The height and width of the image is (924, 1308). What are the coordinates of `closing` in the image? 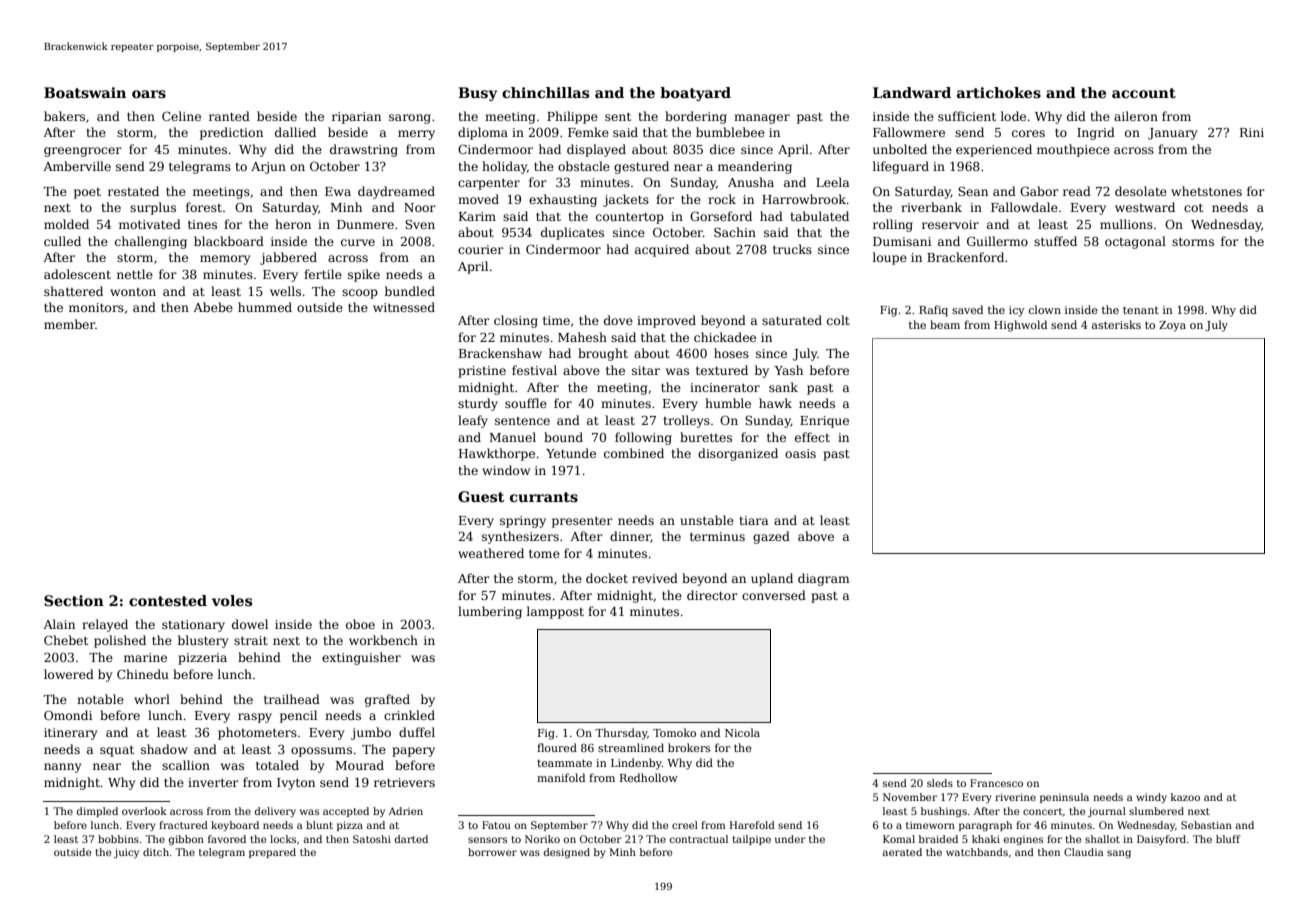 It's located at (516, 321).
